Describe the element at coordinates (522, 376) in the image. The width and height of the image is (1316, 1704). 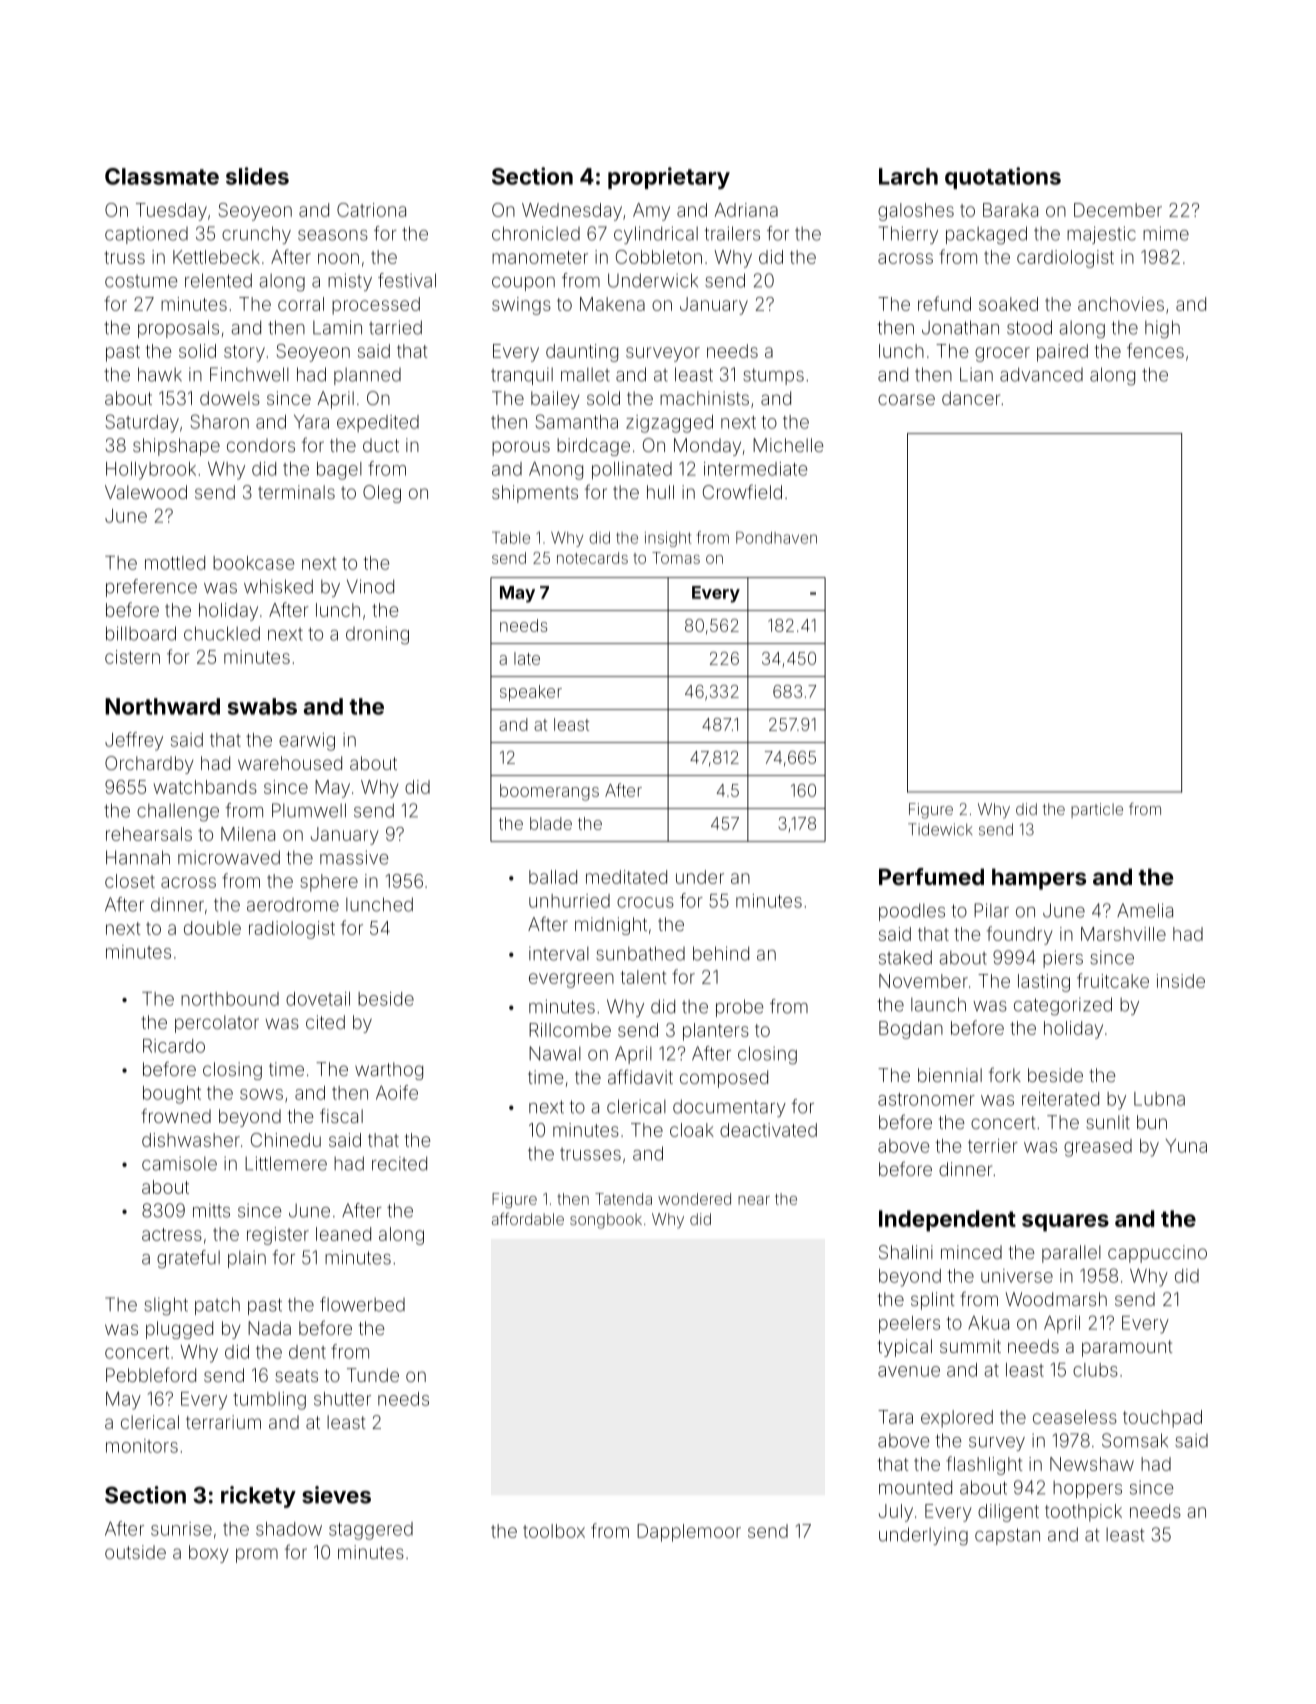
I see `tranquil` at that location.
